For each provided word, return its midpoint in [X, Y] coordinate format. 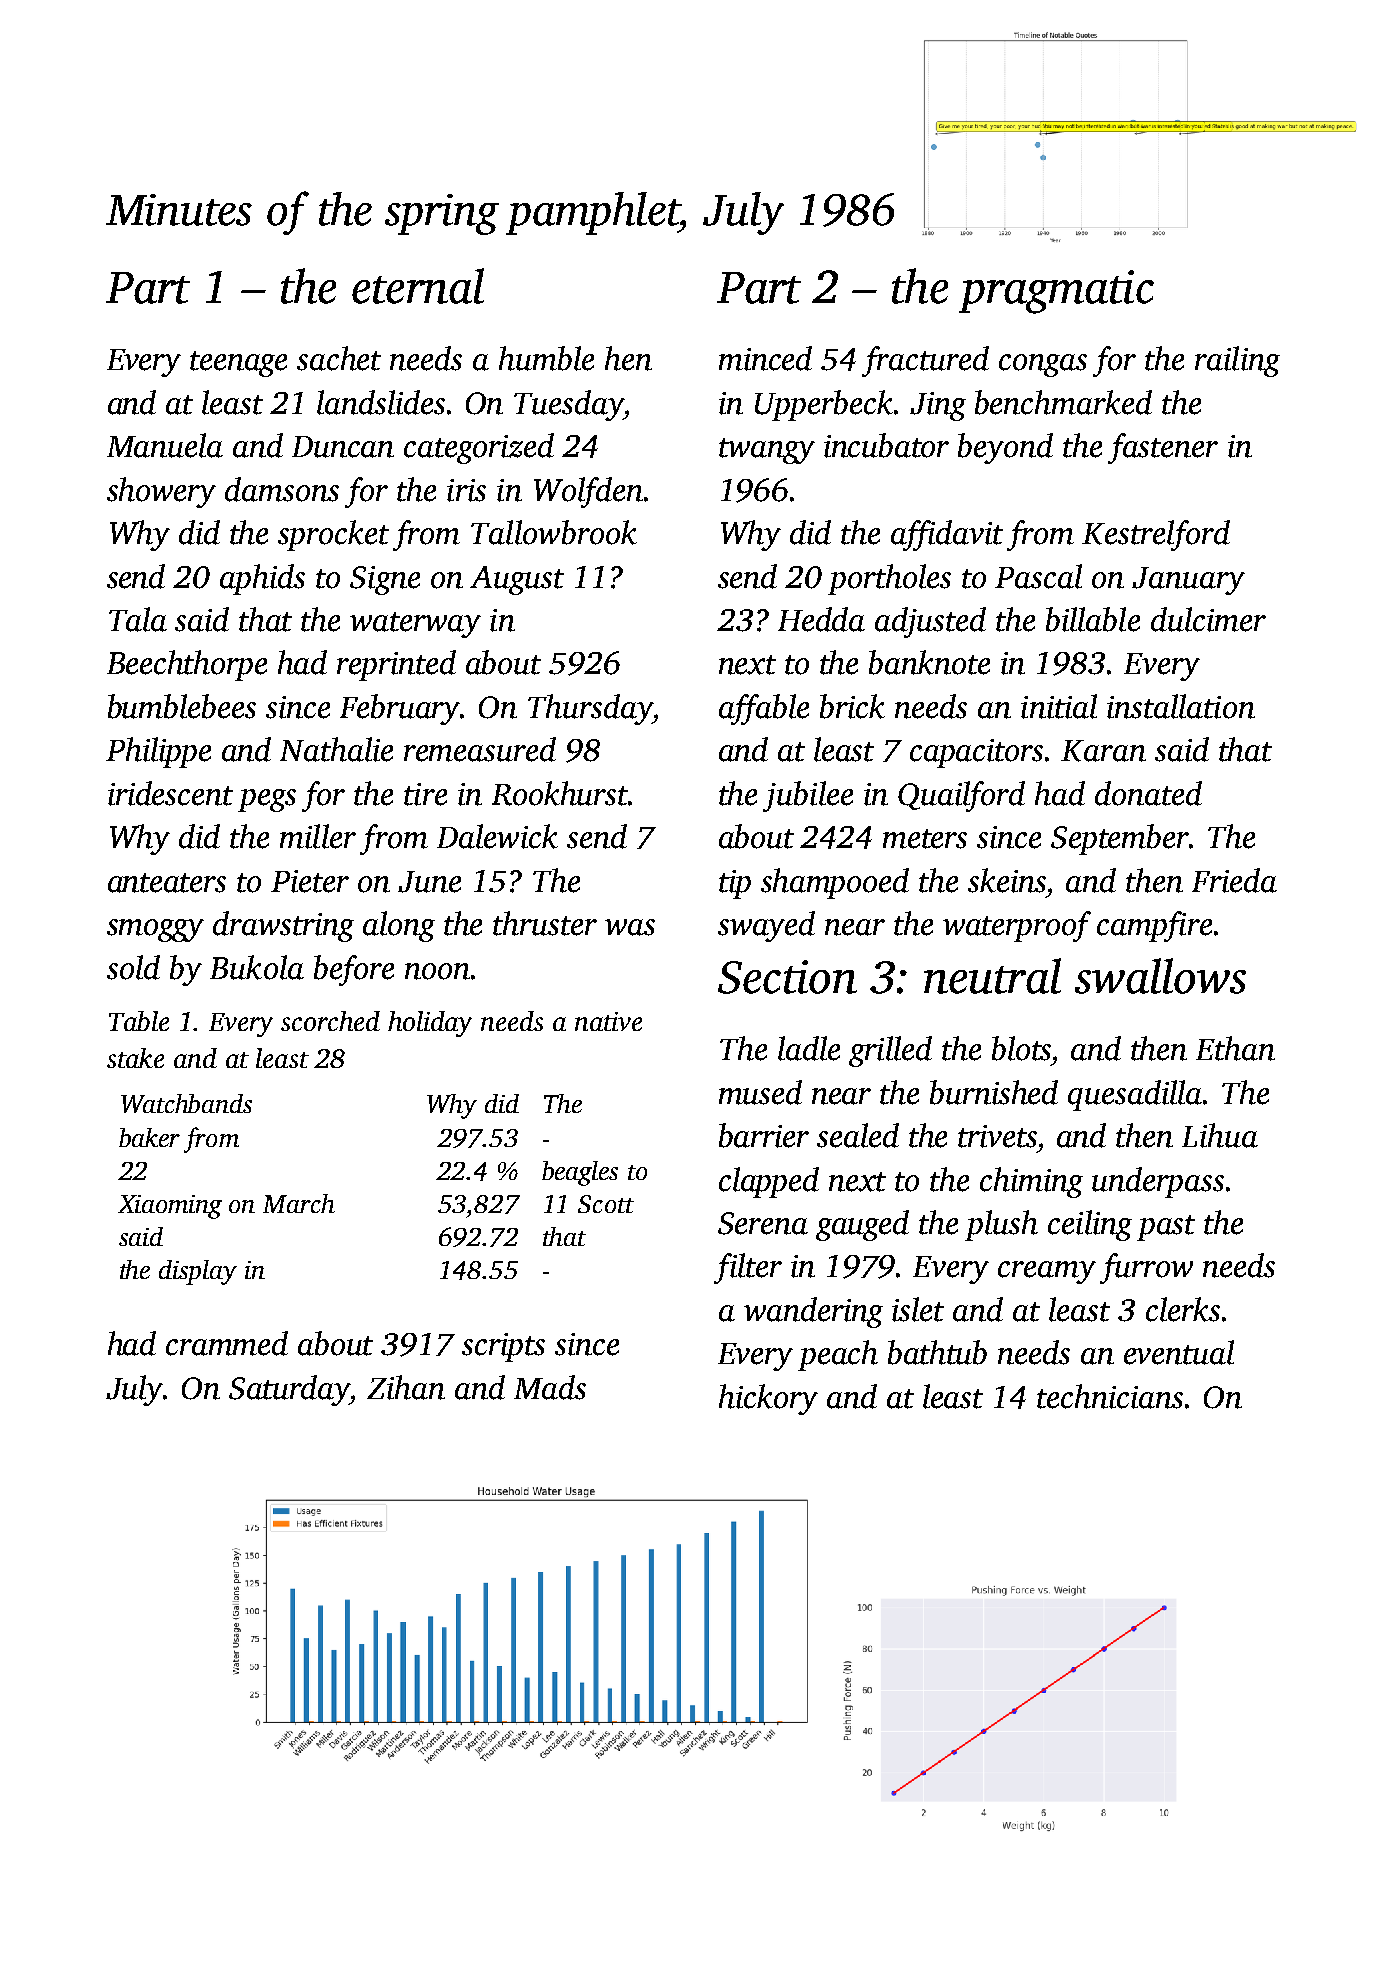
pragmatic [1056, 292]
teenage [238, 364]
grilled [890, 1051]
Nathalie [336, 749]
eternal [418, 286]
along [399, 926]
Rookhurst [560, 793]
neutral [992, 976]
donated [1148, 793]
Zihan [406, 1387]
